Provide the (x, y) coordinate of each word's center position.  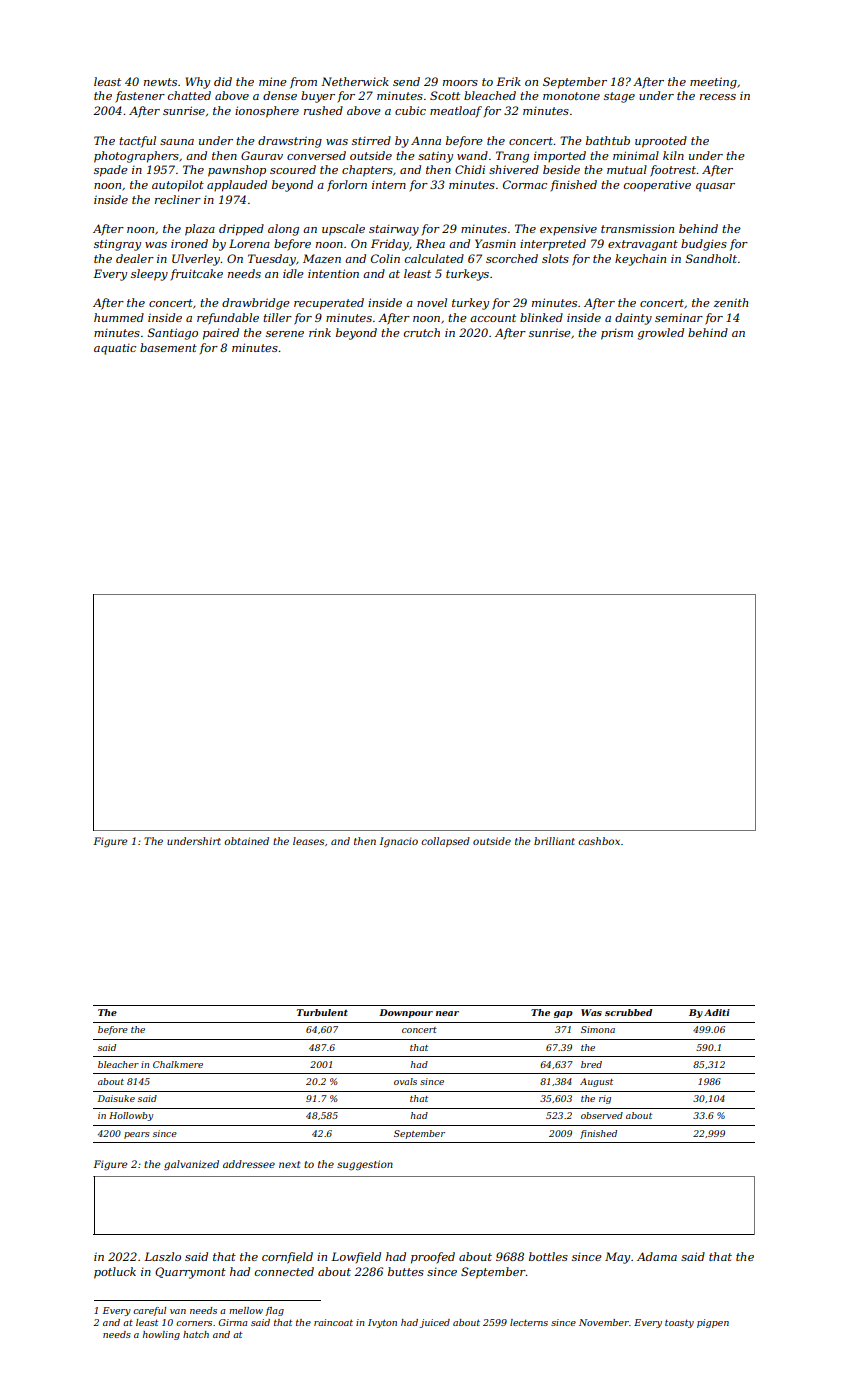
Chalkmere (178, 1064)
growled (661, 334)
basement (168, 347)
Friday (390, 245)
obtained (246, 841)
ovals (405, 1081)
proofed (433, 1258)
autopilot (178, 186)
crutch (422, 332)
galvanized (191, 1165)
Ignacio (398, 842)
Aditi (717, 1012)
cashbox (599, 841)
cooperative (657, 186)
